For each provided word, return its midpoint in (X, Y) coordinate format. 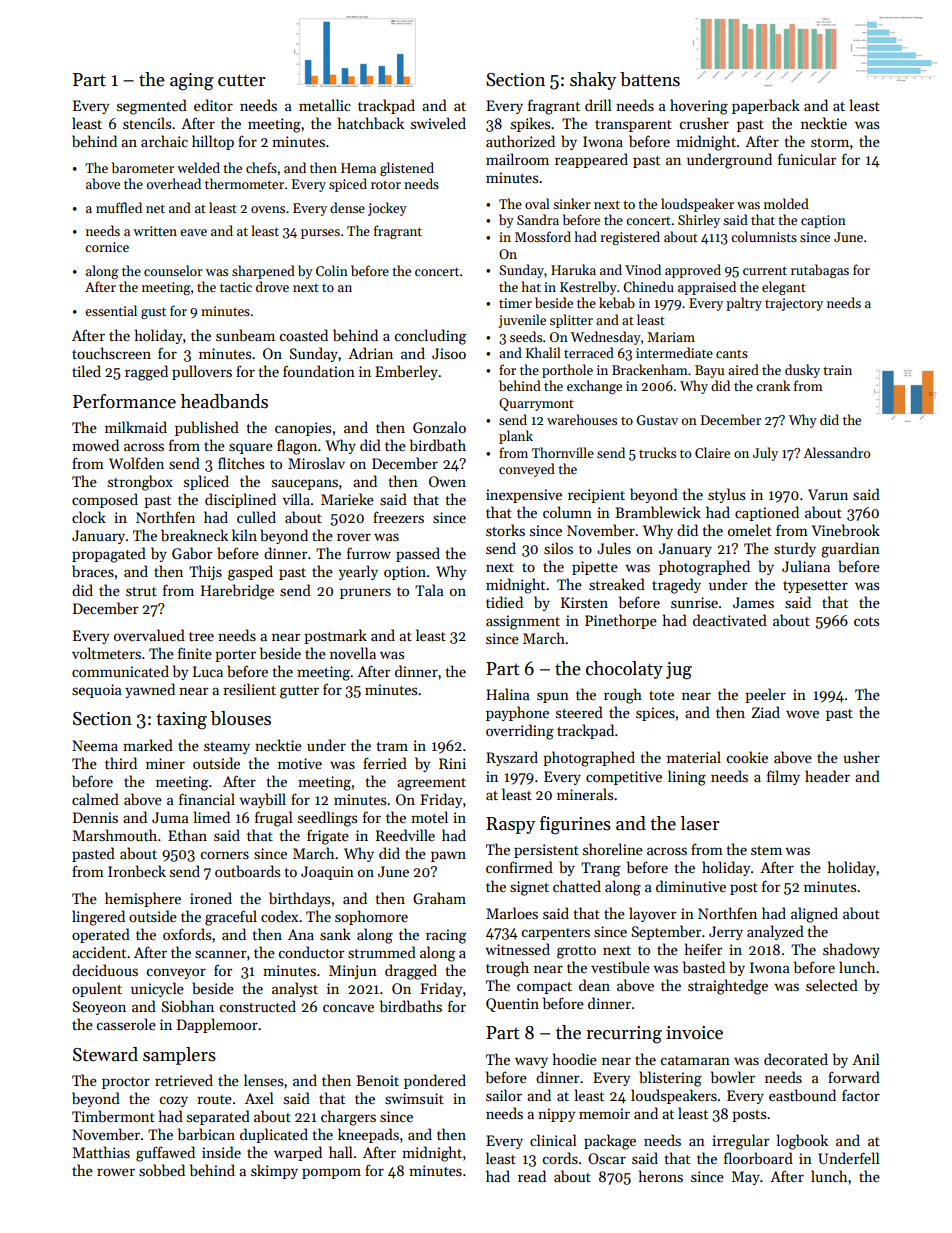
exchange (594, 387)
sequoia (97, 691)
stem (766, 850)
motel (429, 817)
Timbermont (113, 1116)
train (837, 370)
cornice (107, 247)
